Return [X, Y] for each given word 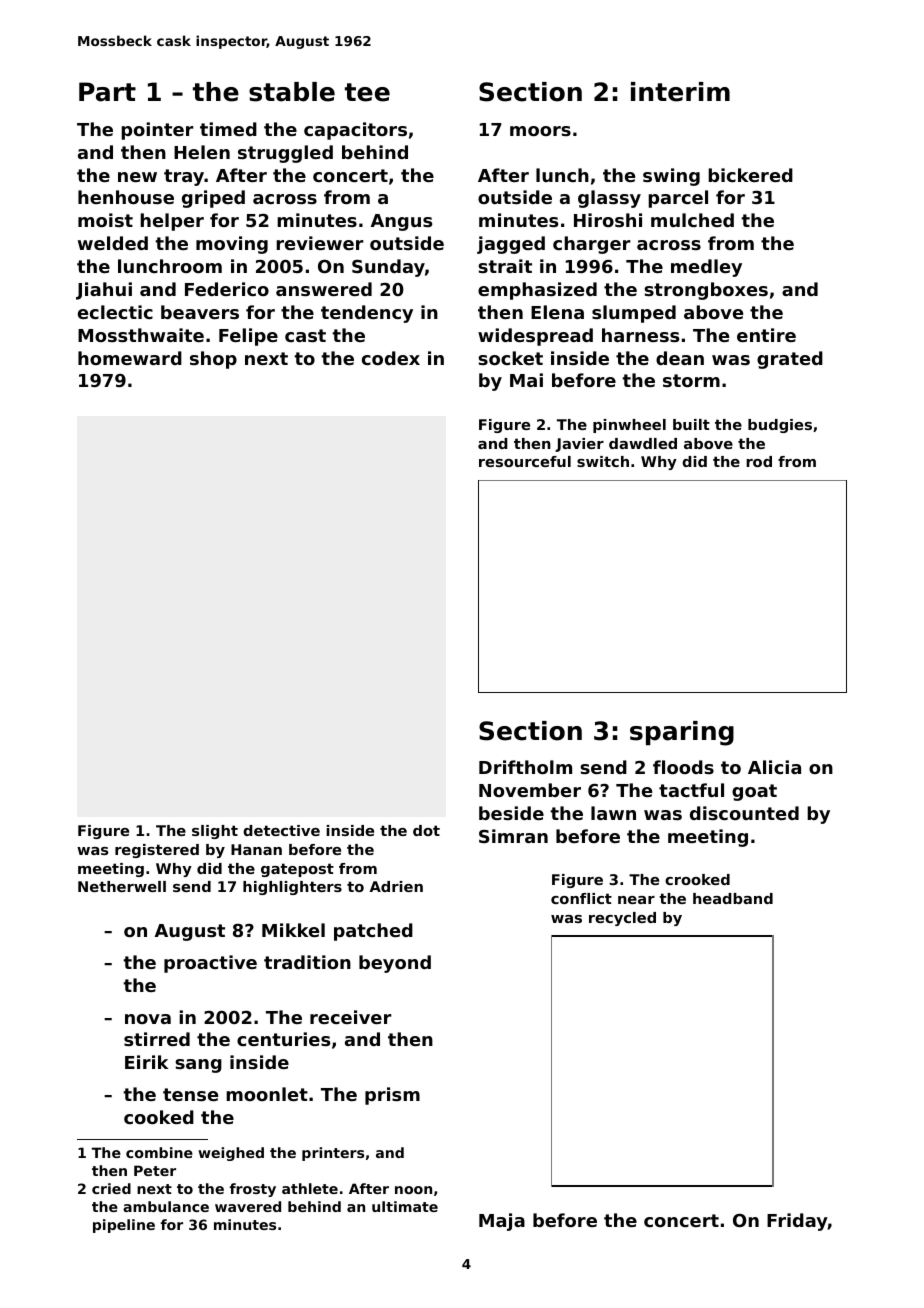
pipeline [124, 1226]
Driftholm [525, 767]
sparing [682, 733]
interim [680, 92]
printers [333, 1154]
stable [292, 92]
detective [281, 830]
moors [540, 131]
